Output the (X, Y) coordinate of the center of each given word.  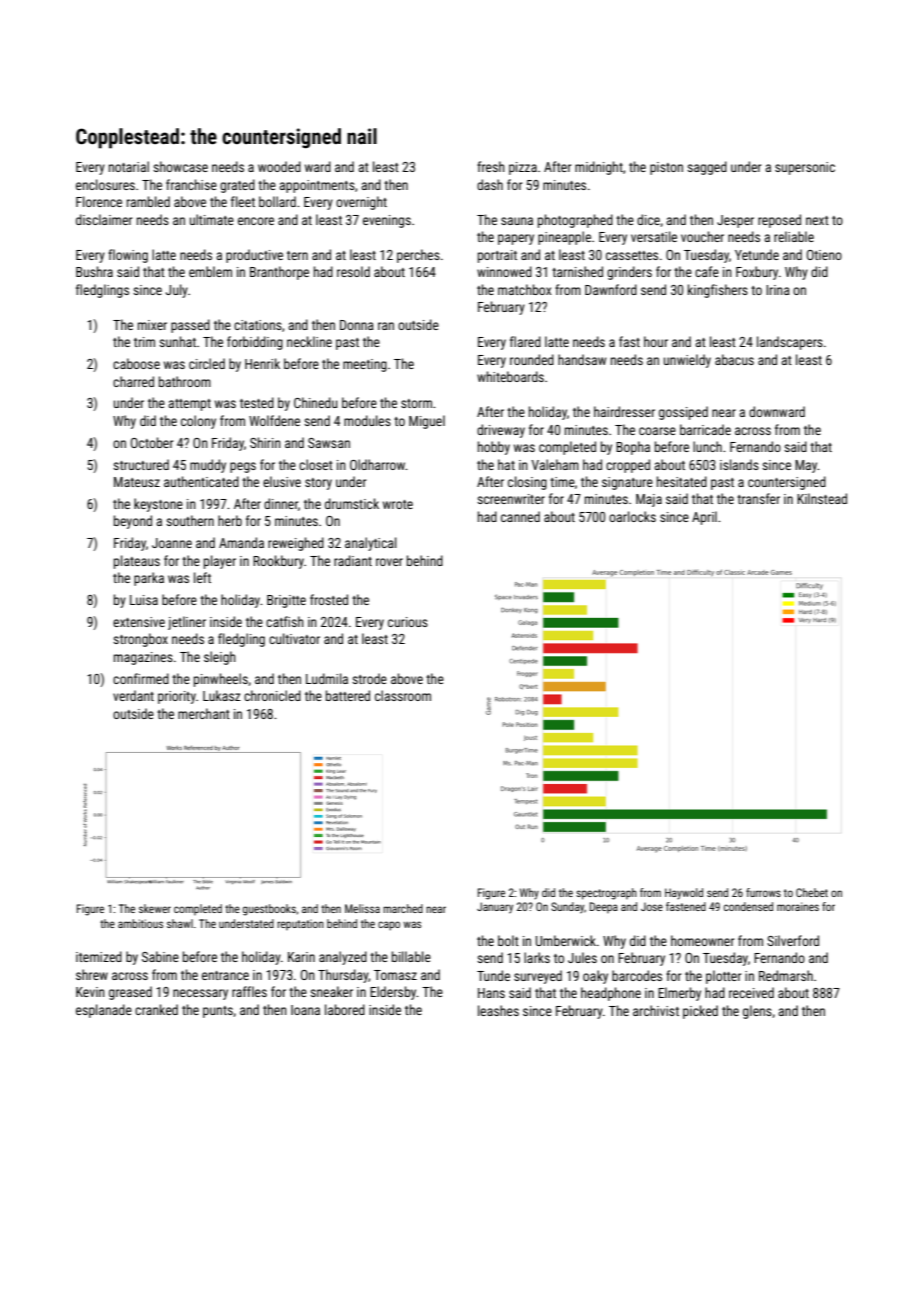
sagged (707, 168)
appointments (317, 186)
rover (389, 562)
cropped (628, 466)
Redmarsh (786, 975)
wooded (279, 166)
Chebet (812, 892)
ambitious (140, 923)
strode (369, 678)
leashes (498, 1010)
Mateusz (137, 482)
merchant (204, 713)
